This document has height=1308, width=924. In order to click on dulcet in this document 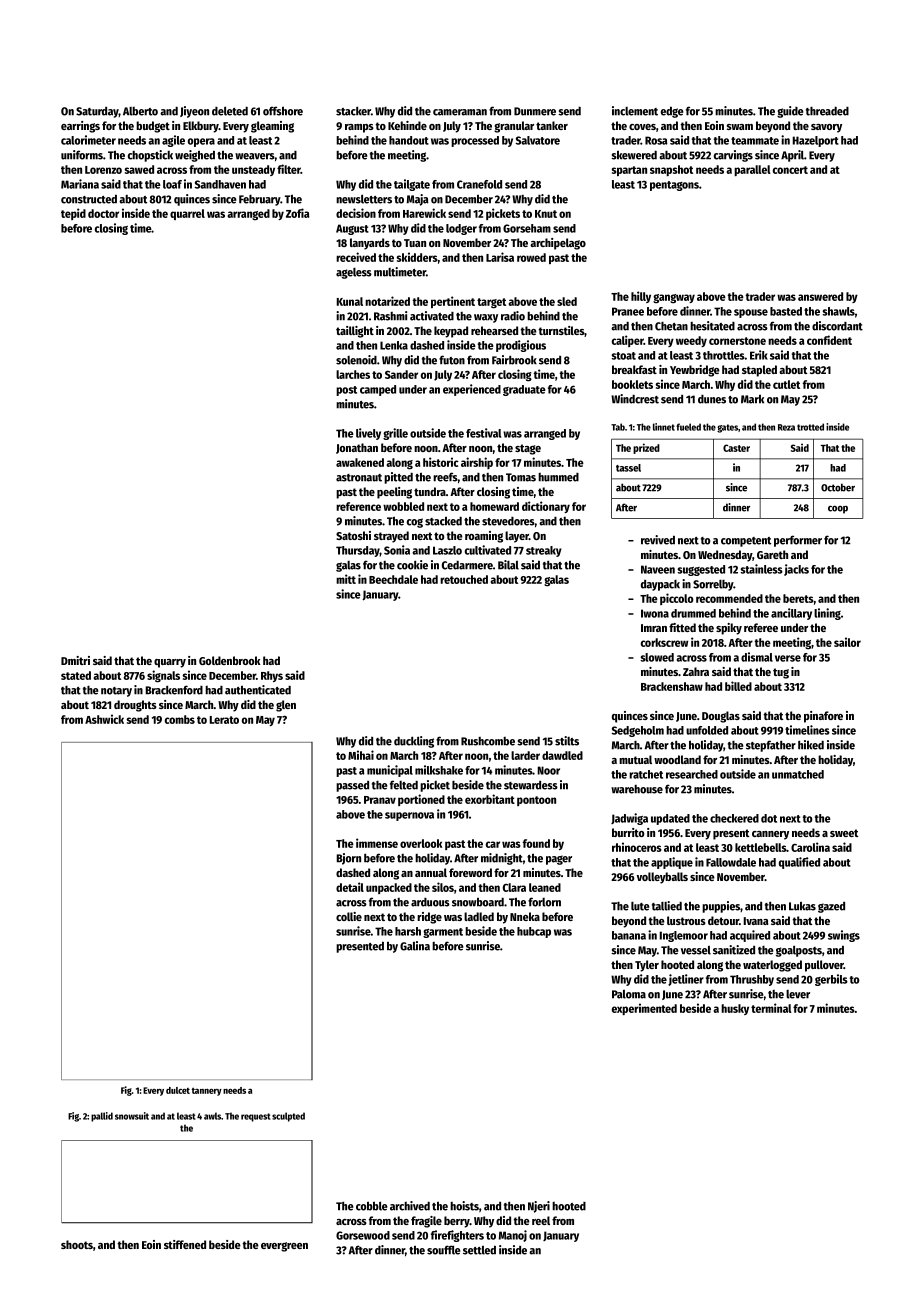, I will do `click(178, 1090)`.
